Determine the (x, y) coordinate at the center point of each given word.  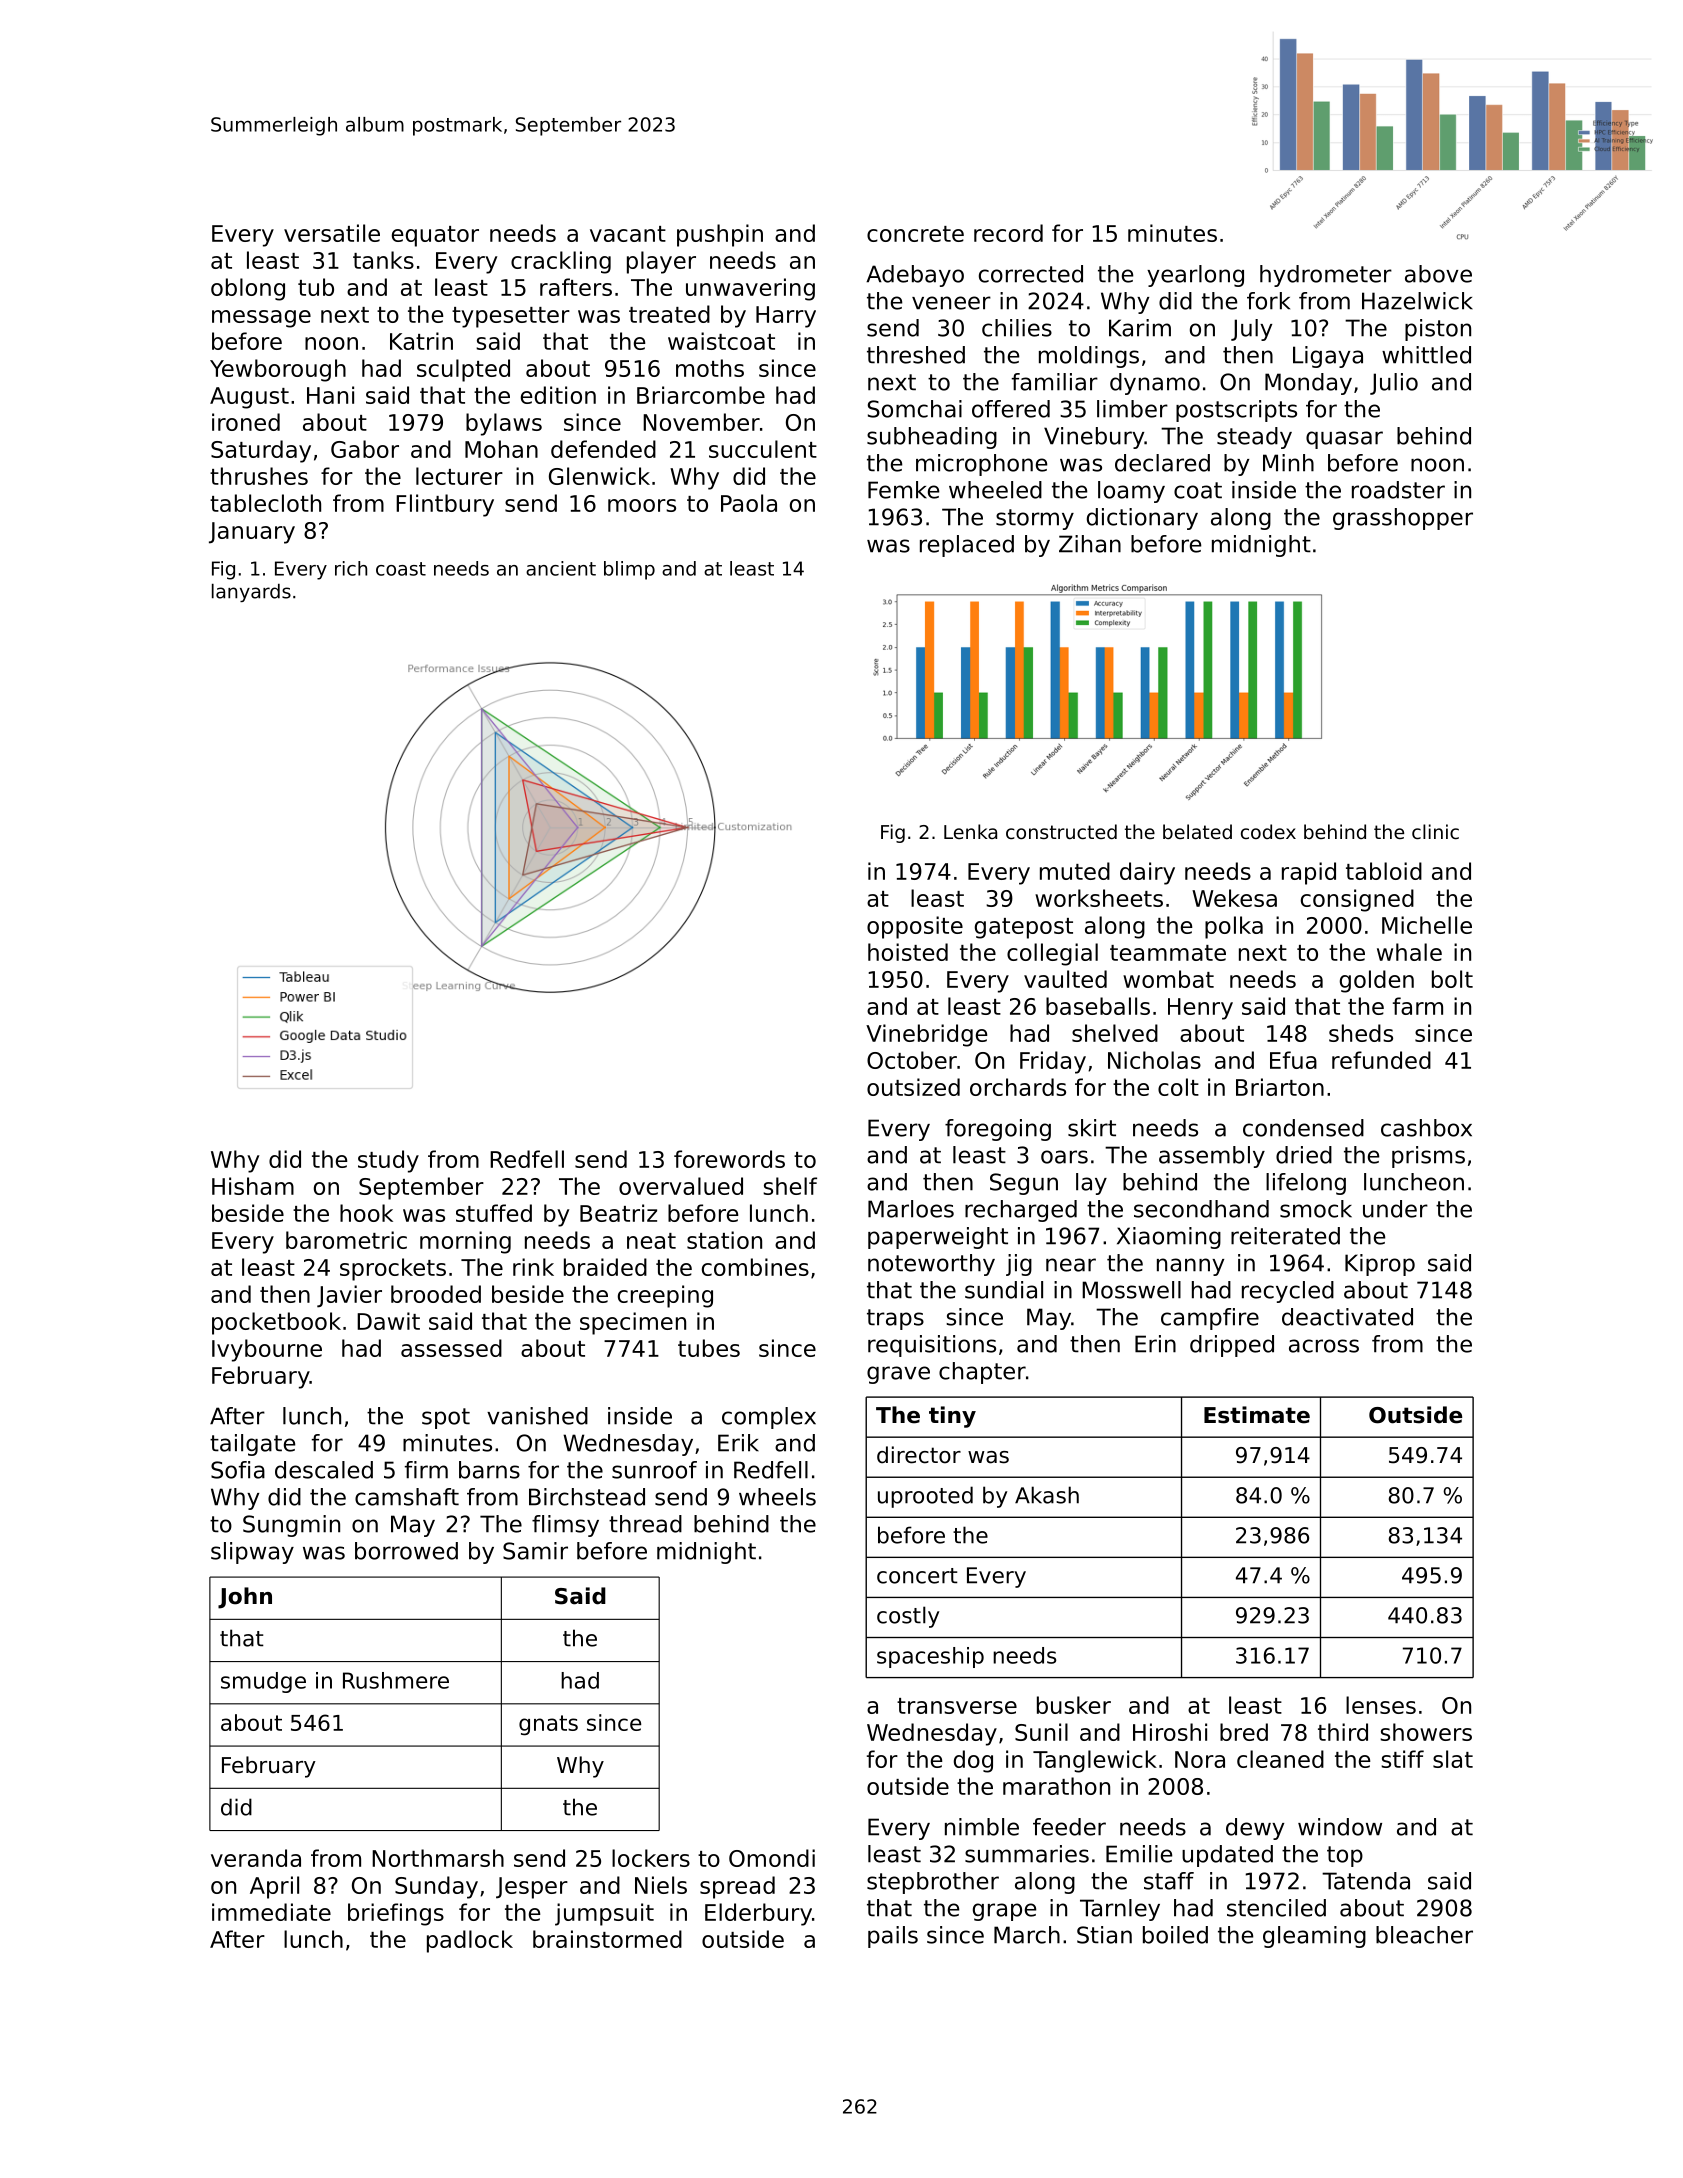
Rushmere (396, 1680)
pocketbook (276, 1323)
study (388, 1161)
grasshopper (1403, 519)
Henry (1200, 1009)
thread (645, 1524)
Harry (786, 317)
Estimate (1257, 1415)
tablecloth (265, 503)
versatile (332, 233)
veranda (256, 1858)
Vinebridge (926, 1035)
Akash (1047, 1495)
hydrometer (1326, 276)
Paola (749, 503)
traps (895, 1319)
